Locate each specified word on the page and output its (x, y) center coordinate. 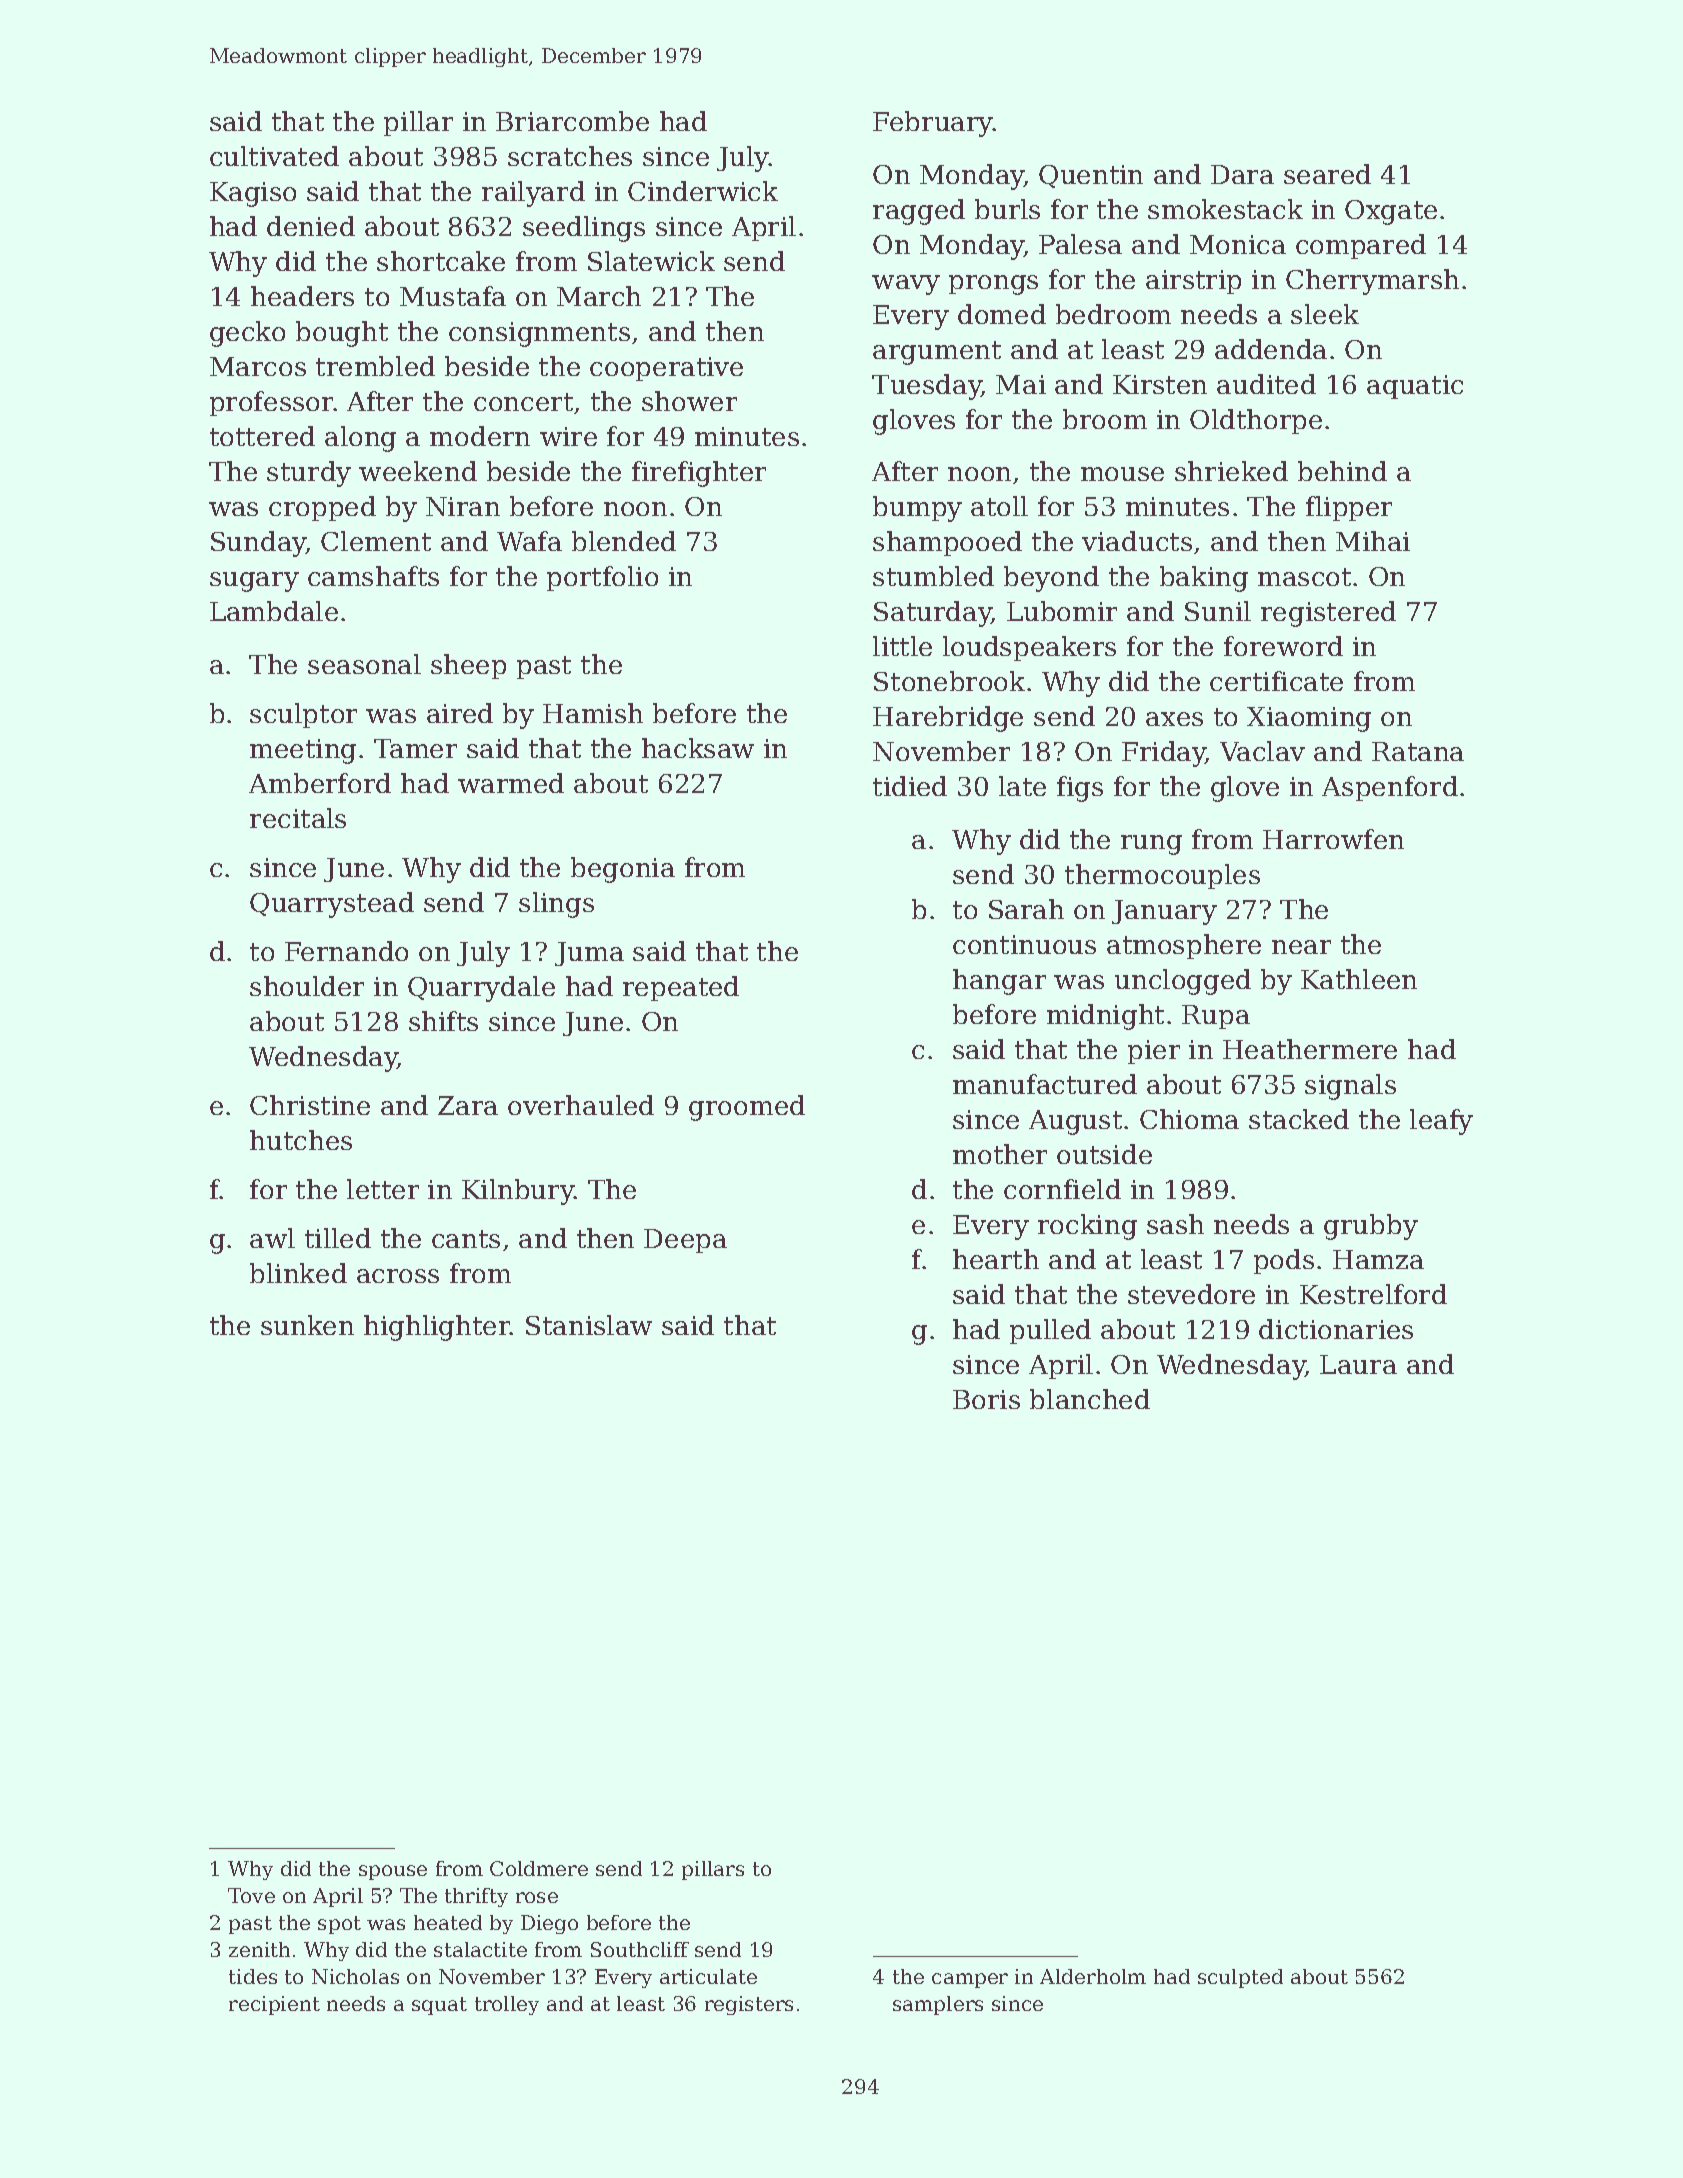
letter (383, 1189)
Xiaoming (1309, 719)
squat (439, 2006)
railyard (533, 194)
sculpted (1240, 1978)
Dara (1242, 174)
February (933, 124)
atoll (999, 506)
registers (749, 2005)
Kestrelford (1373, 1294)
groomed (747, 1108)
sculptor (303, 715)
